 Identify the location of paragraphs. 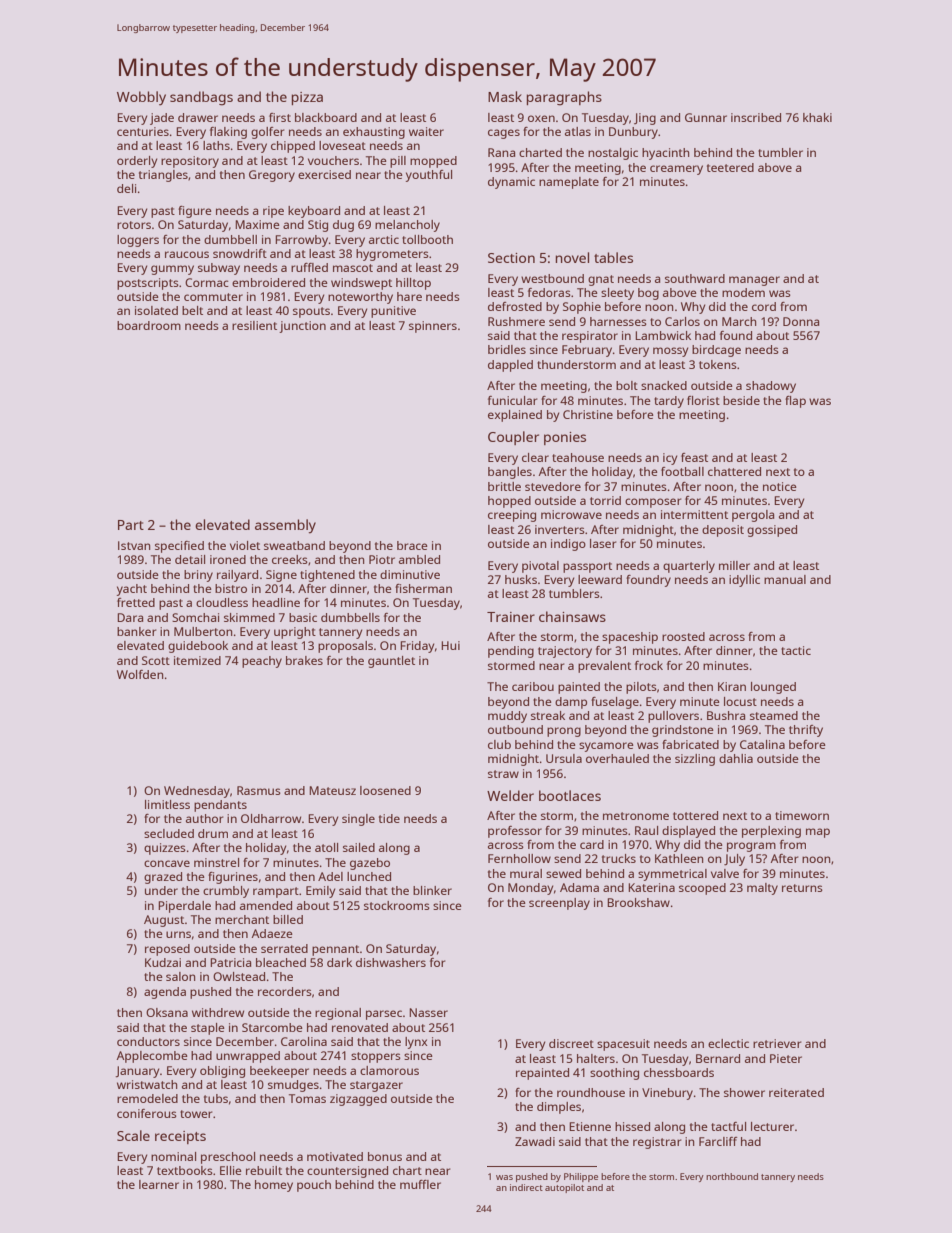
(564, 98).
